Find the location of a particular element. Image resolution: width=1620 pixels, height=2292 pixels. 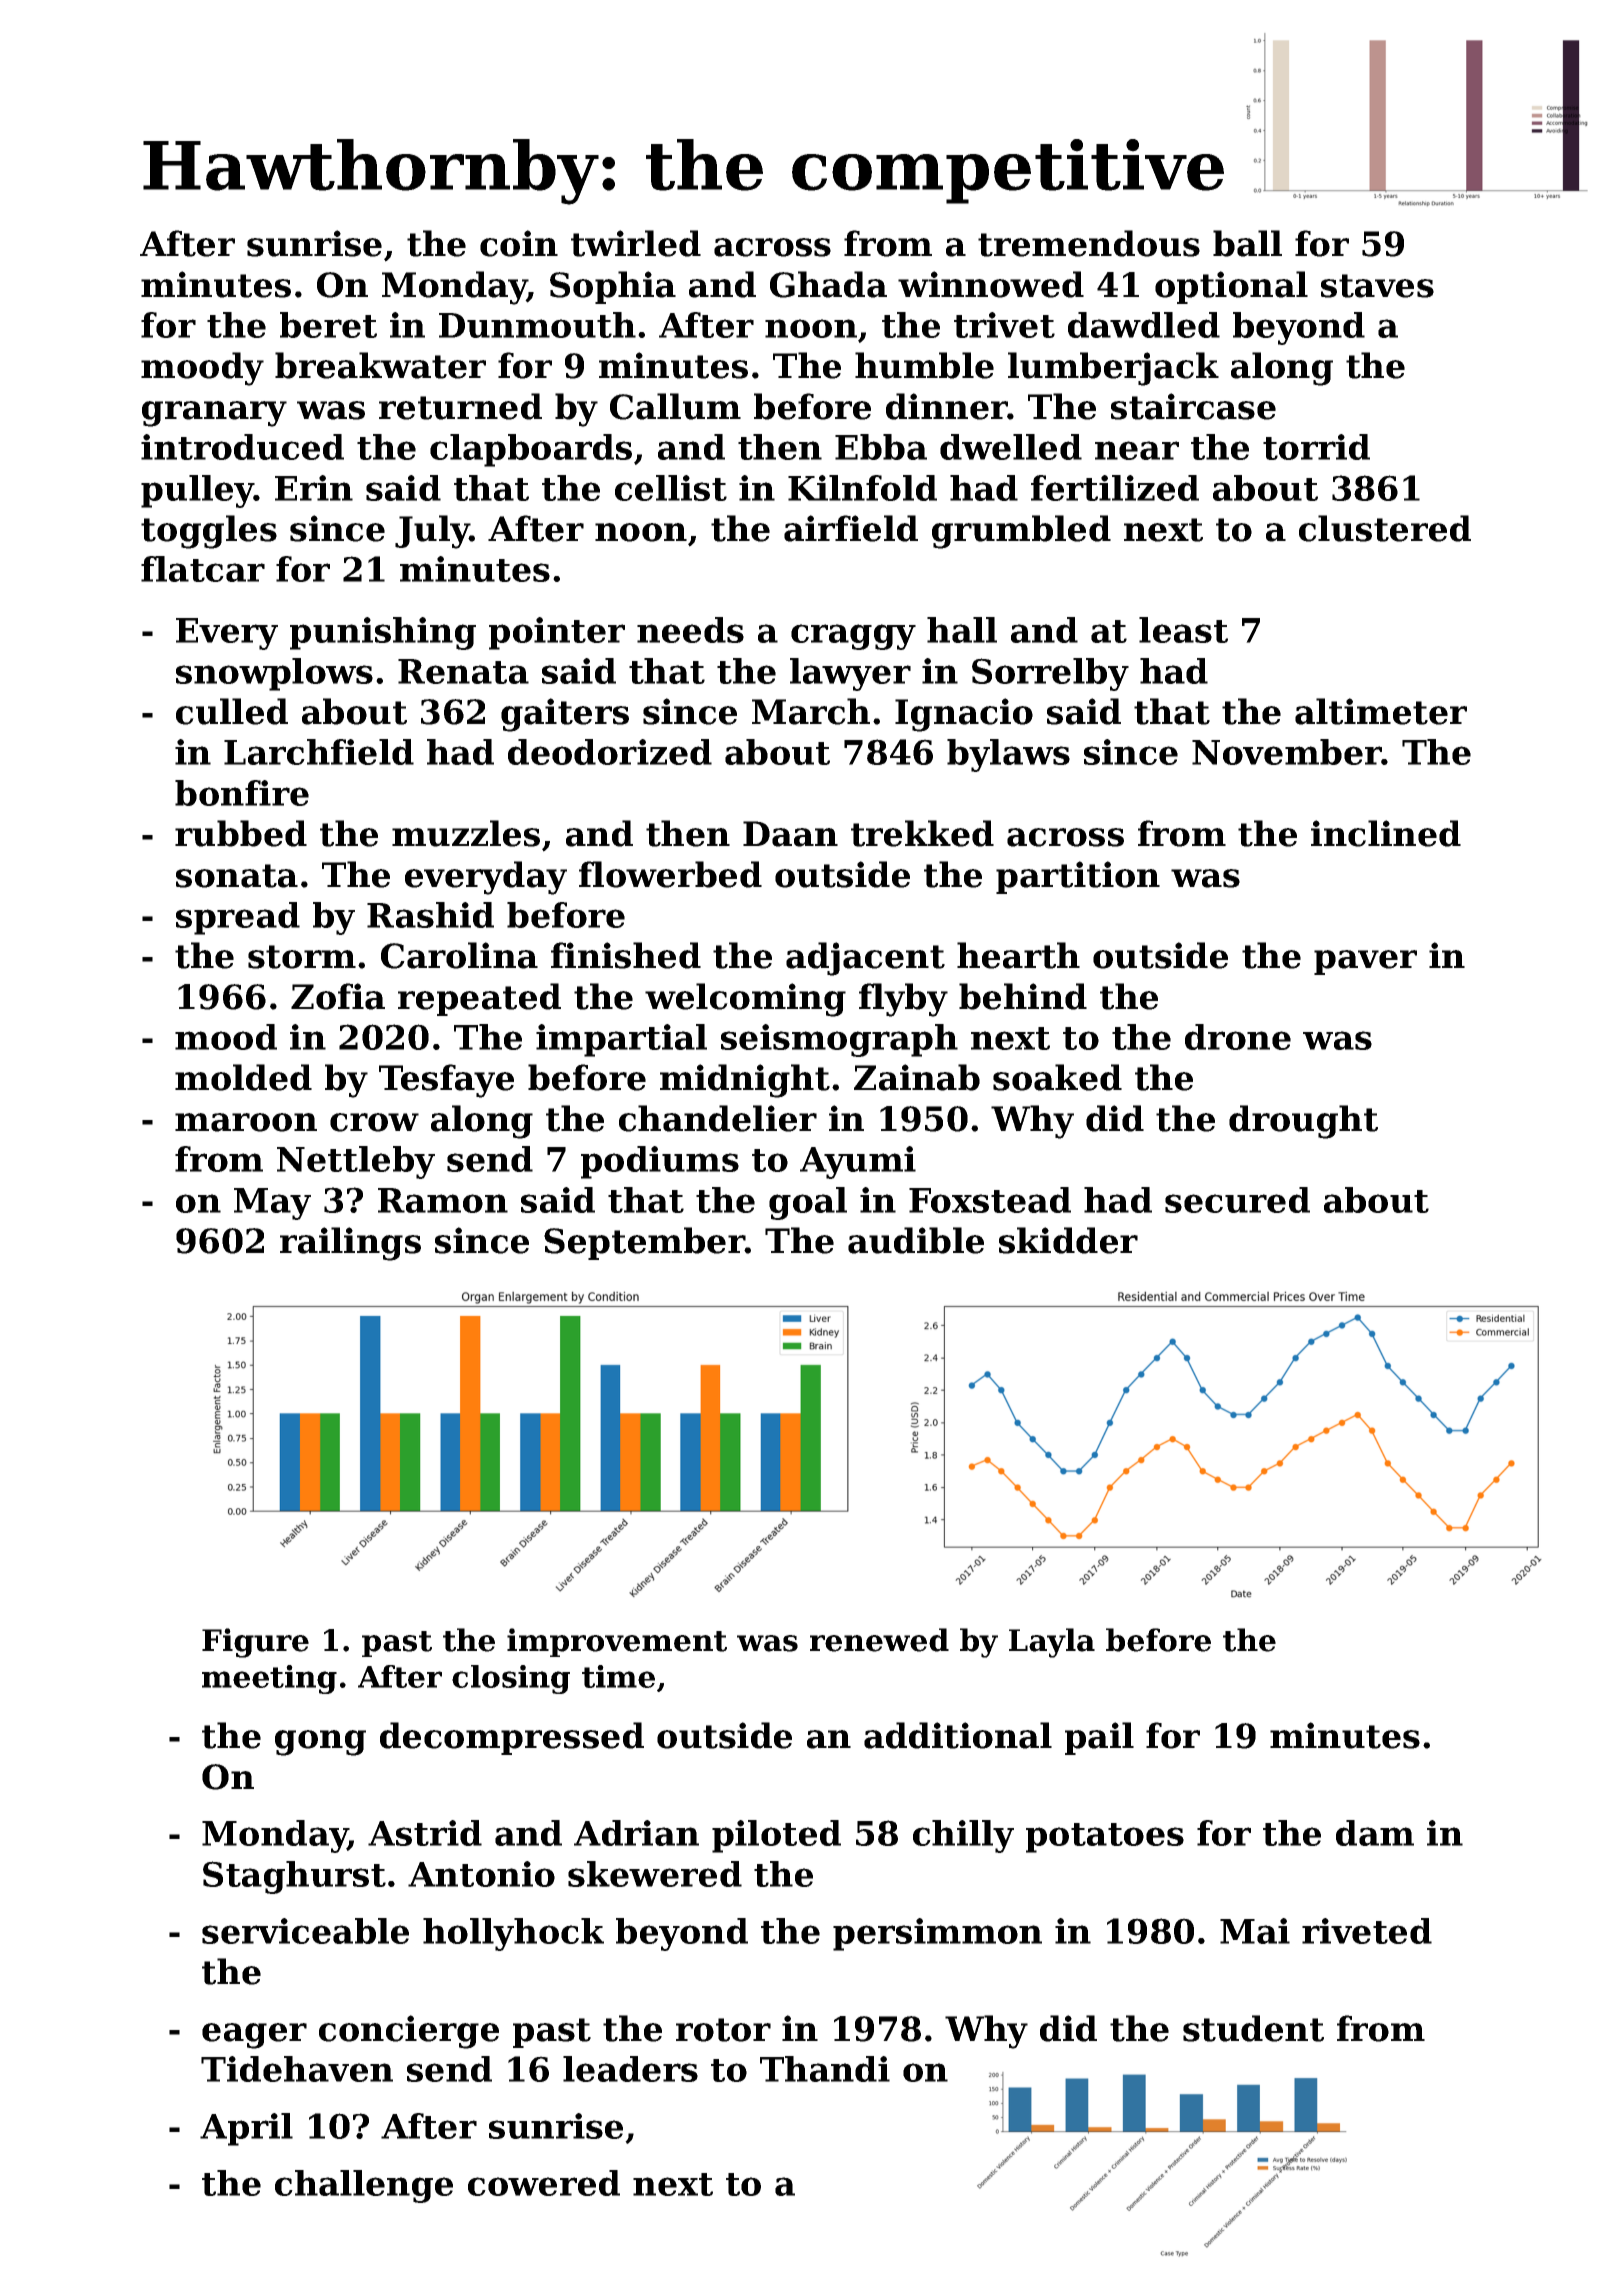

dam is located at coordinates (1375, 1833).
